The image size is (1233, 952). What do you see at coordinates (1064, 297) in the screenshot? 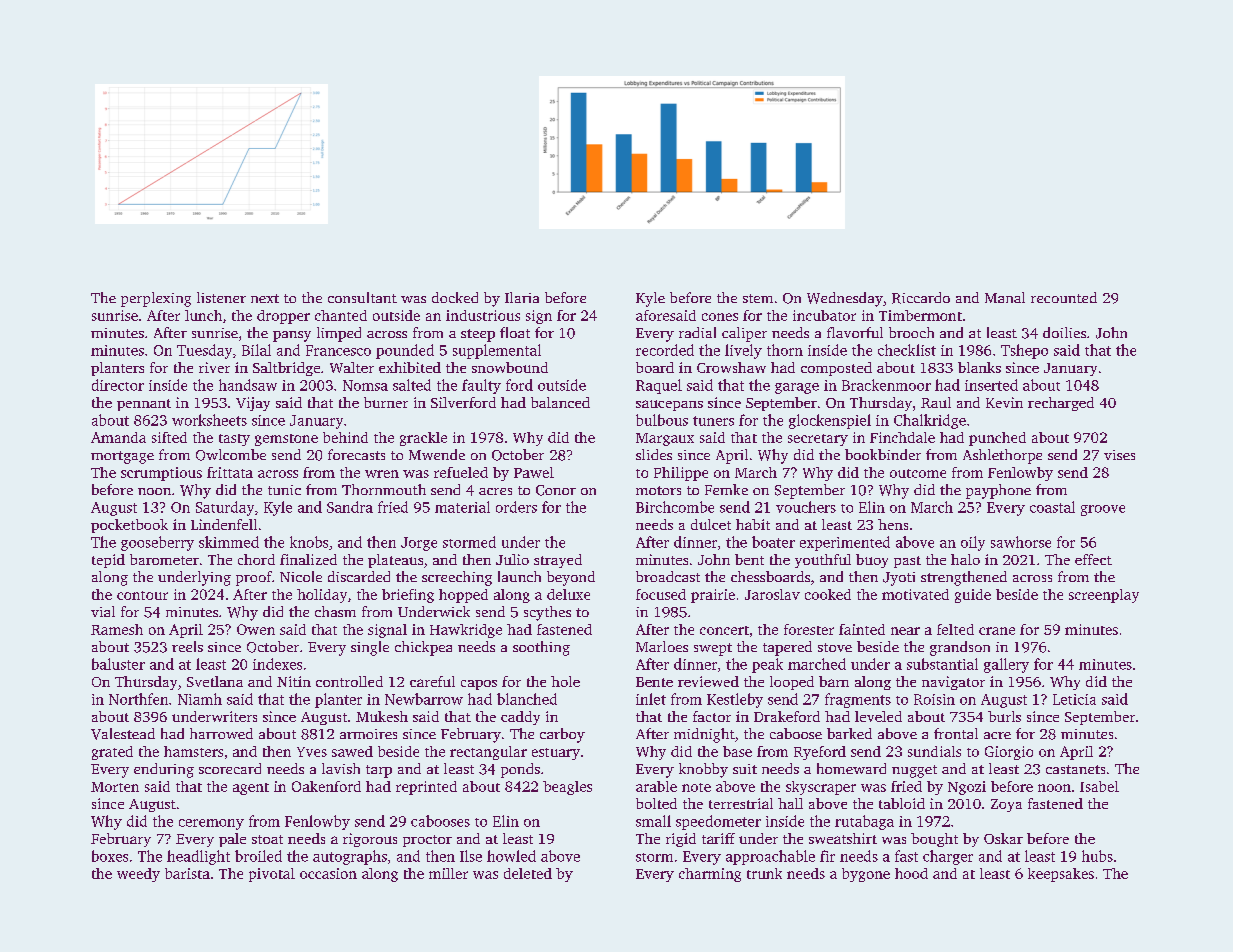
I see `recounted` at bounding box center [1064, 297].
